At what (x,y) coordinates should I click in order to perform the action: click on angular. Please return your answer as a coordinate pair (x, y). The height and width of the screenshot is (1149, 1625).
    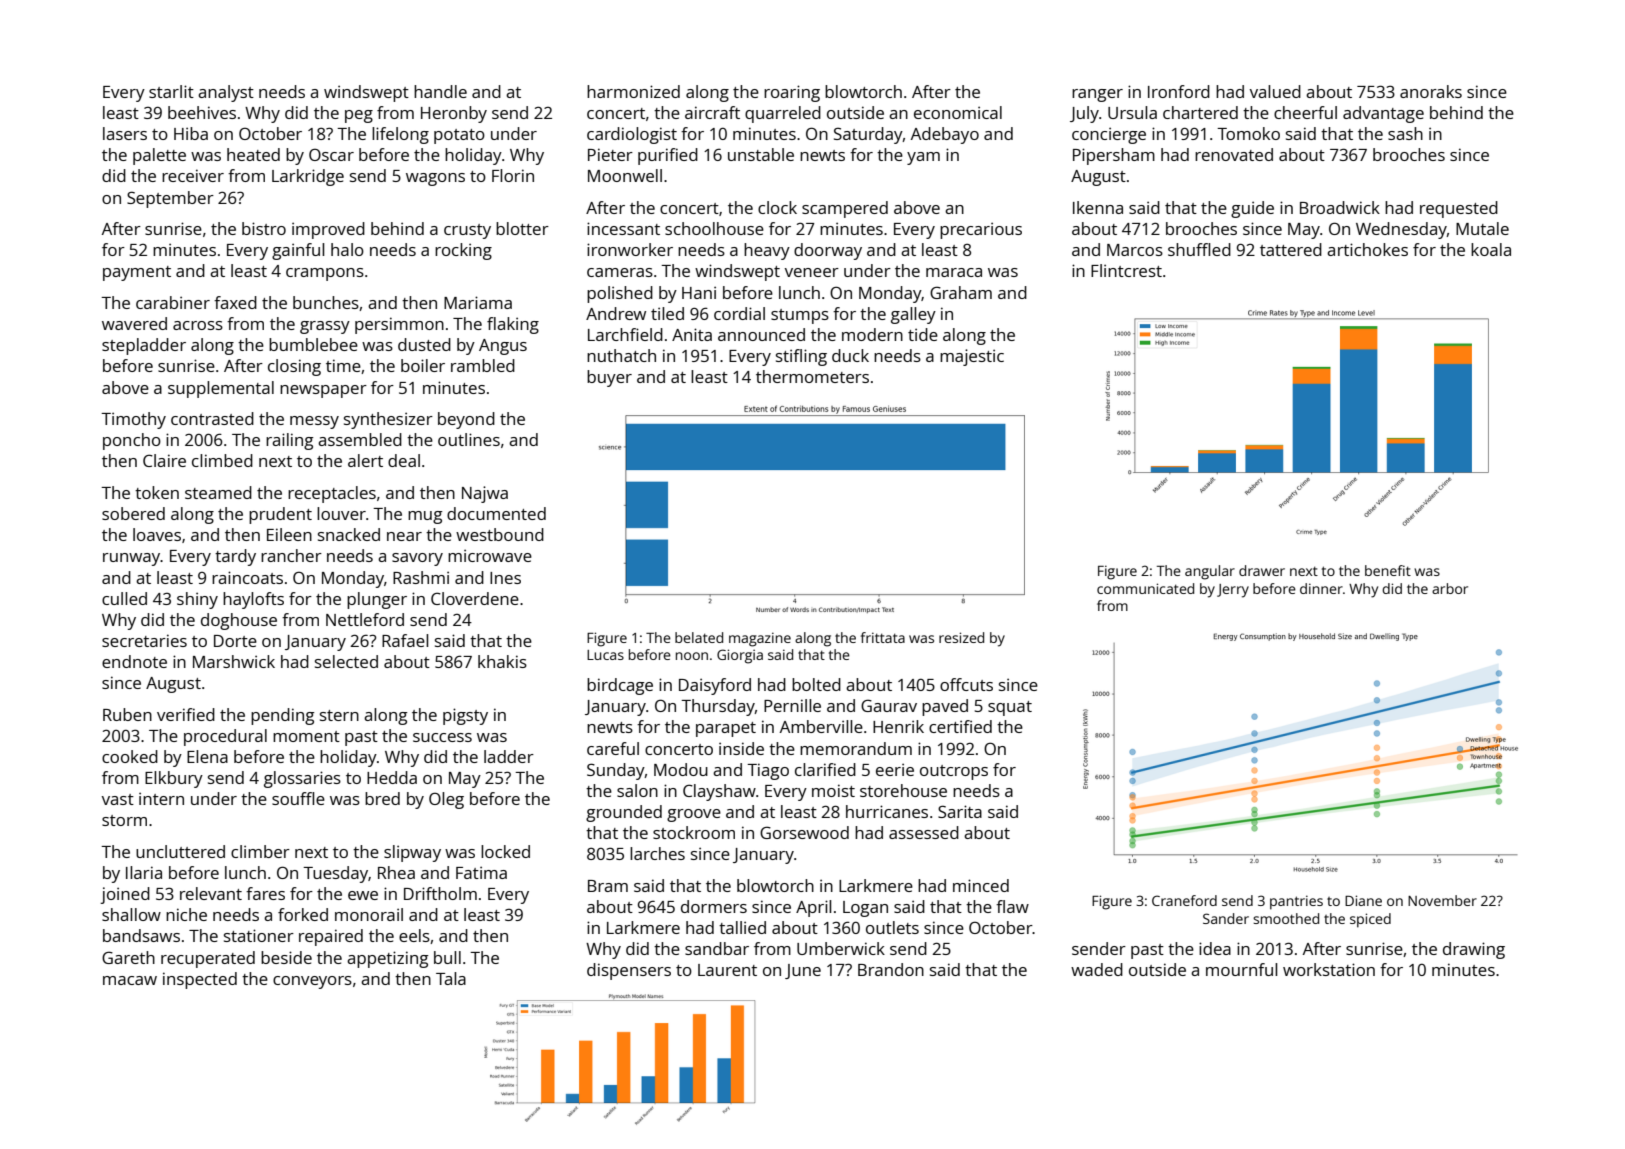
    Looking at the image, I should click on (1210, 572).
